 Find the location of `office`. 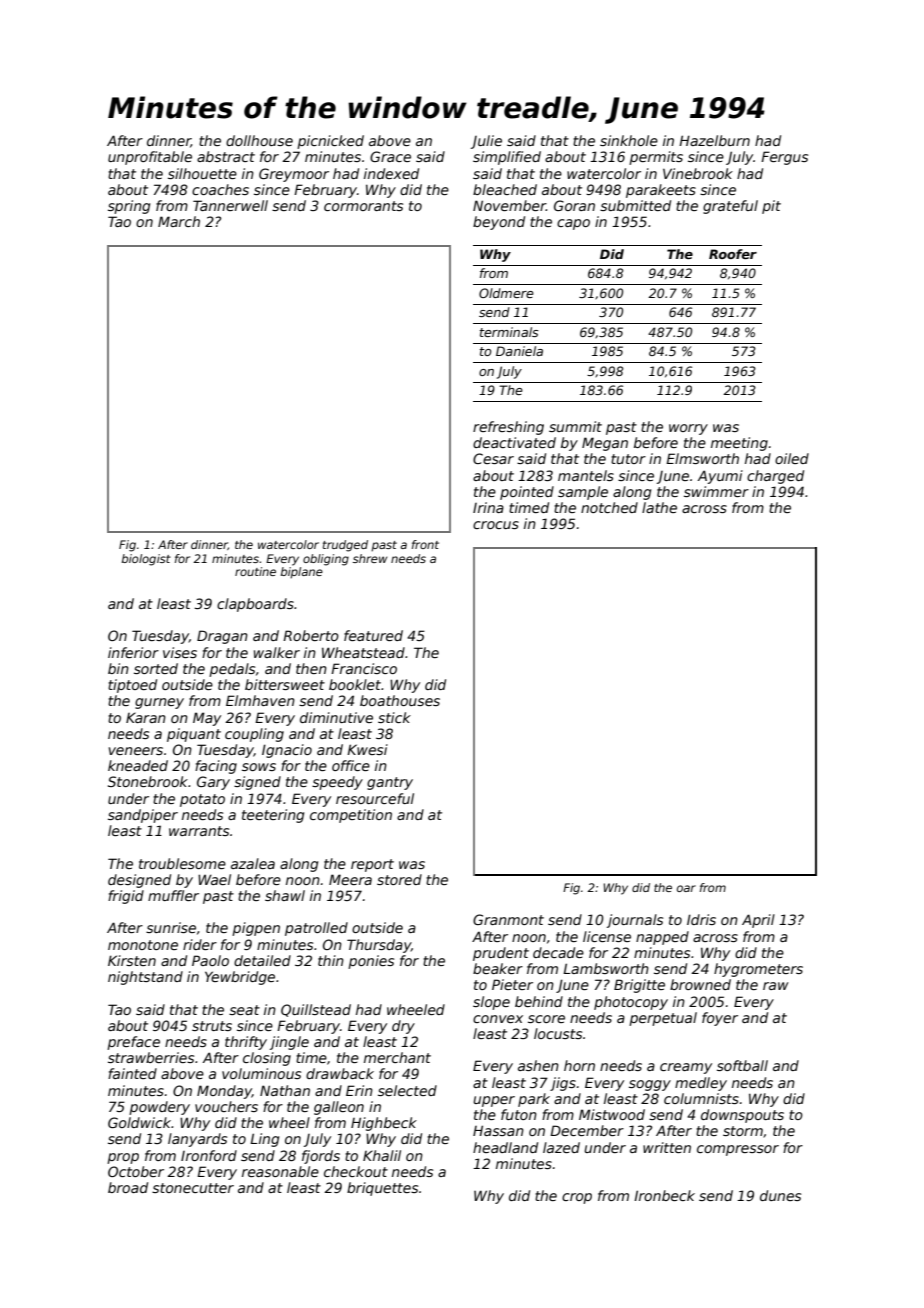

office is located at coordinates (351, 765).
